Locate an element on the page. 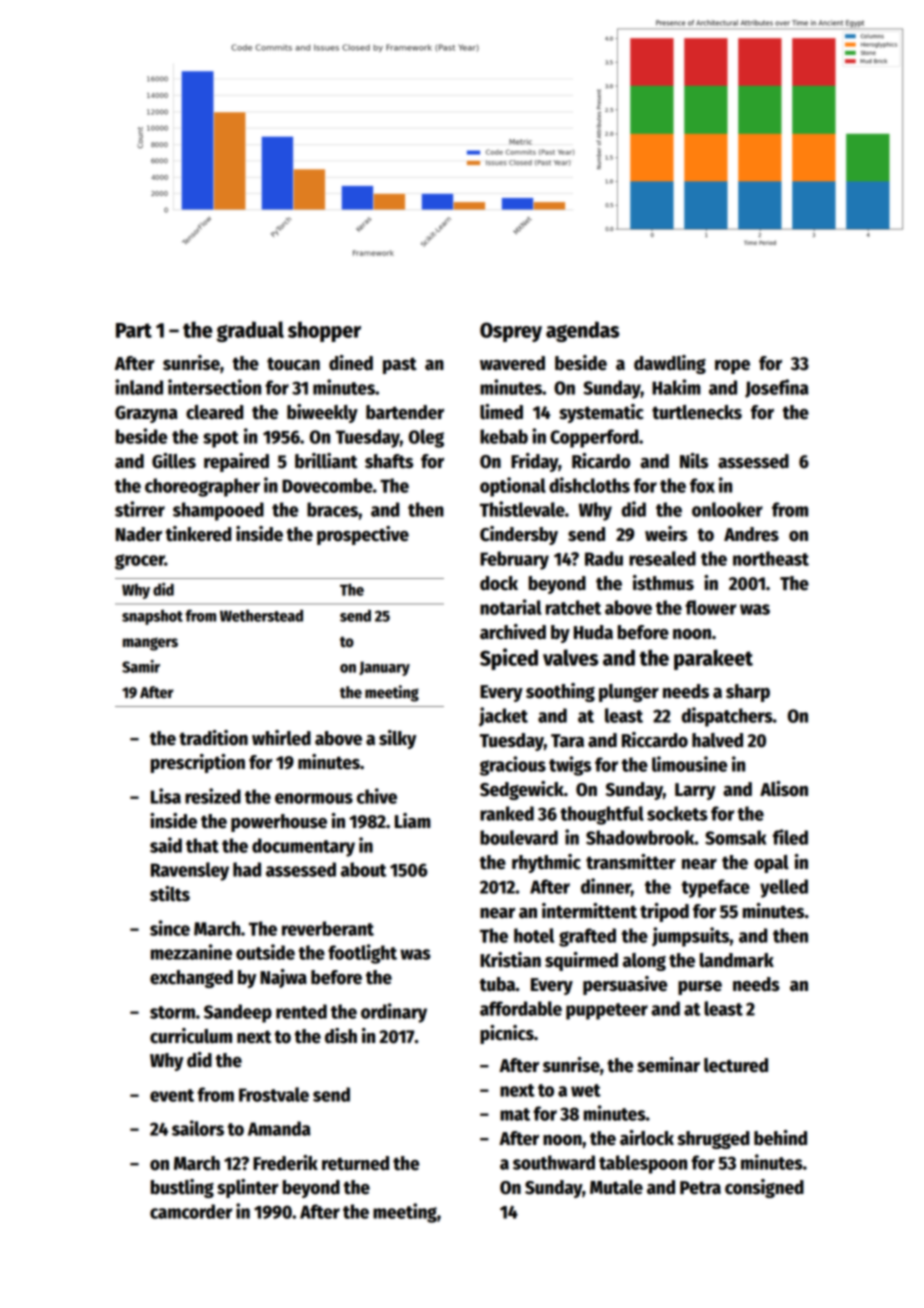 The height and width of the document is (1308, 924). shopper is located at coordinates (324, 331).
